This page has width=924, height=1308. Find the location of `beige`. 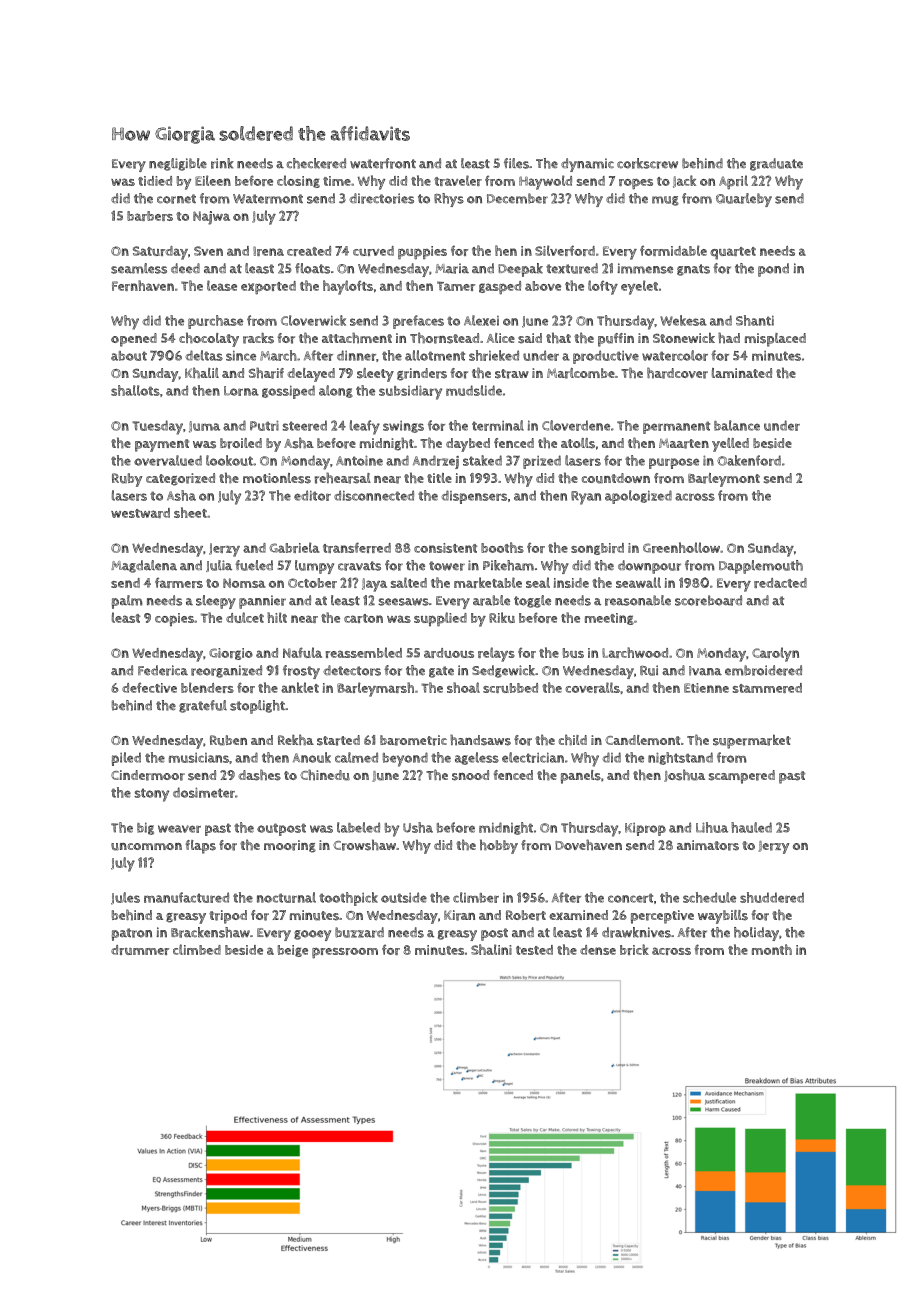

beige is located at coordinates (293, 951).
